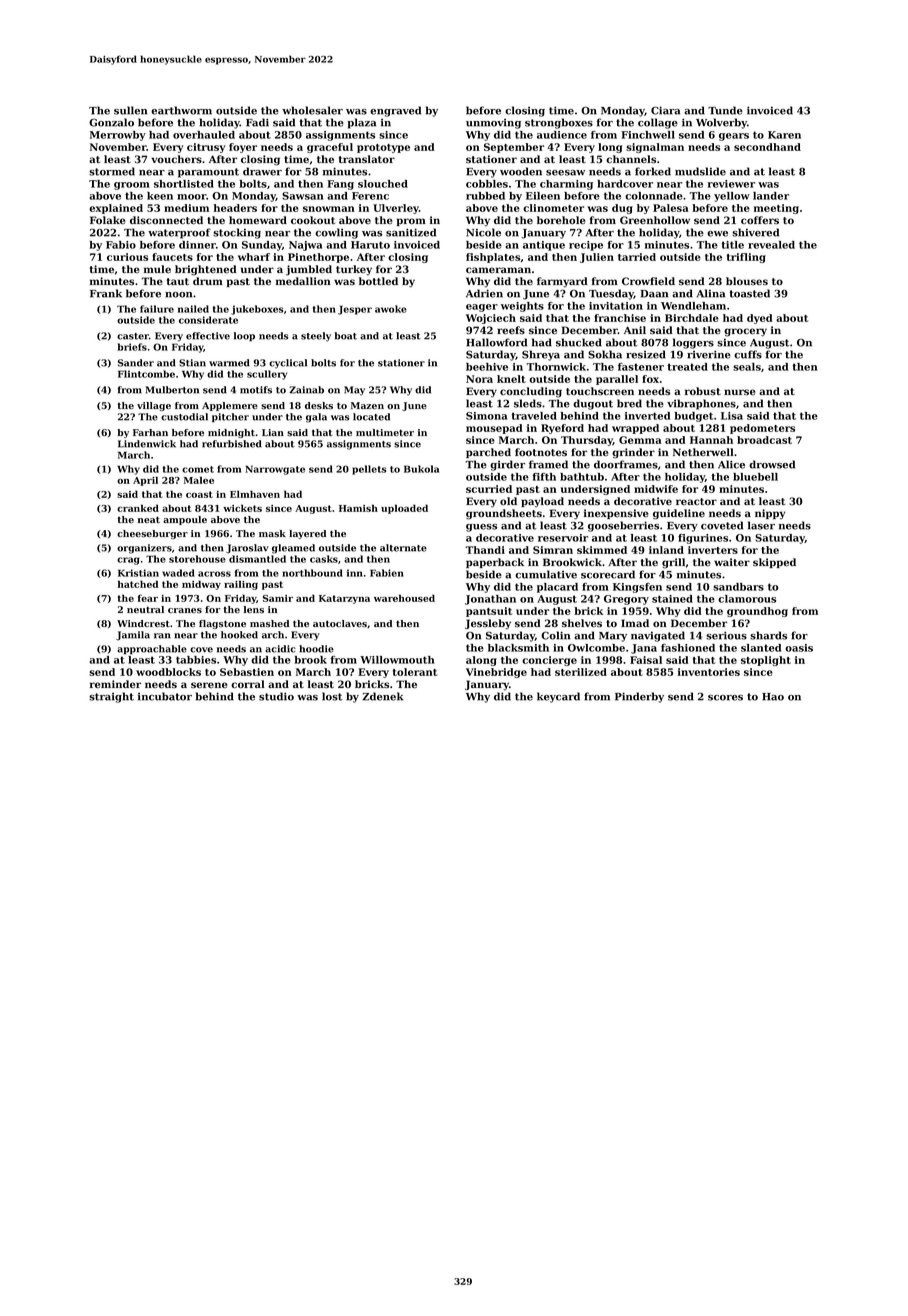 The image size is (908, 1316). What do you see at coordinates (493, 258) in the document?
I see `fishplates` at bounding box center [493, 258].
